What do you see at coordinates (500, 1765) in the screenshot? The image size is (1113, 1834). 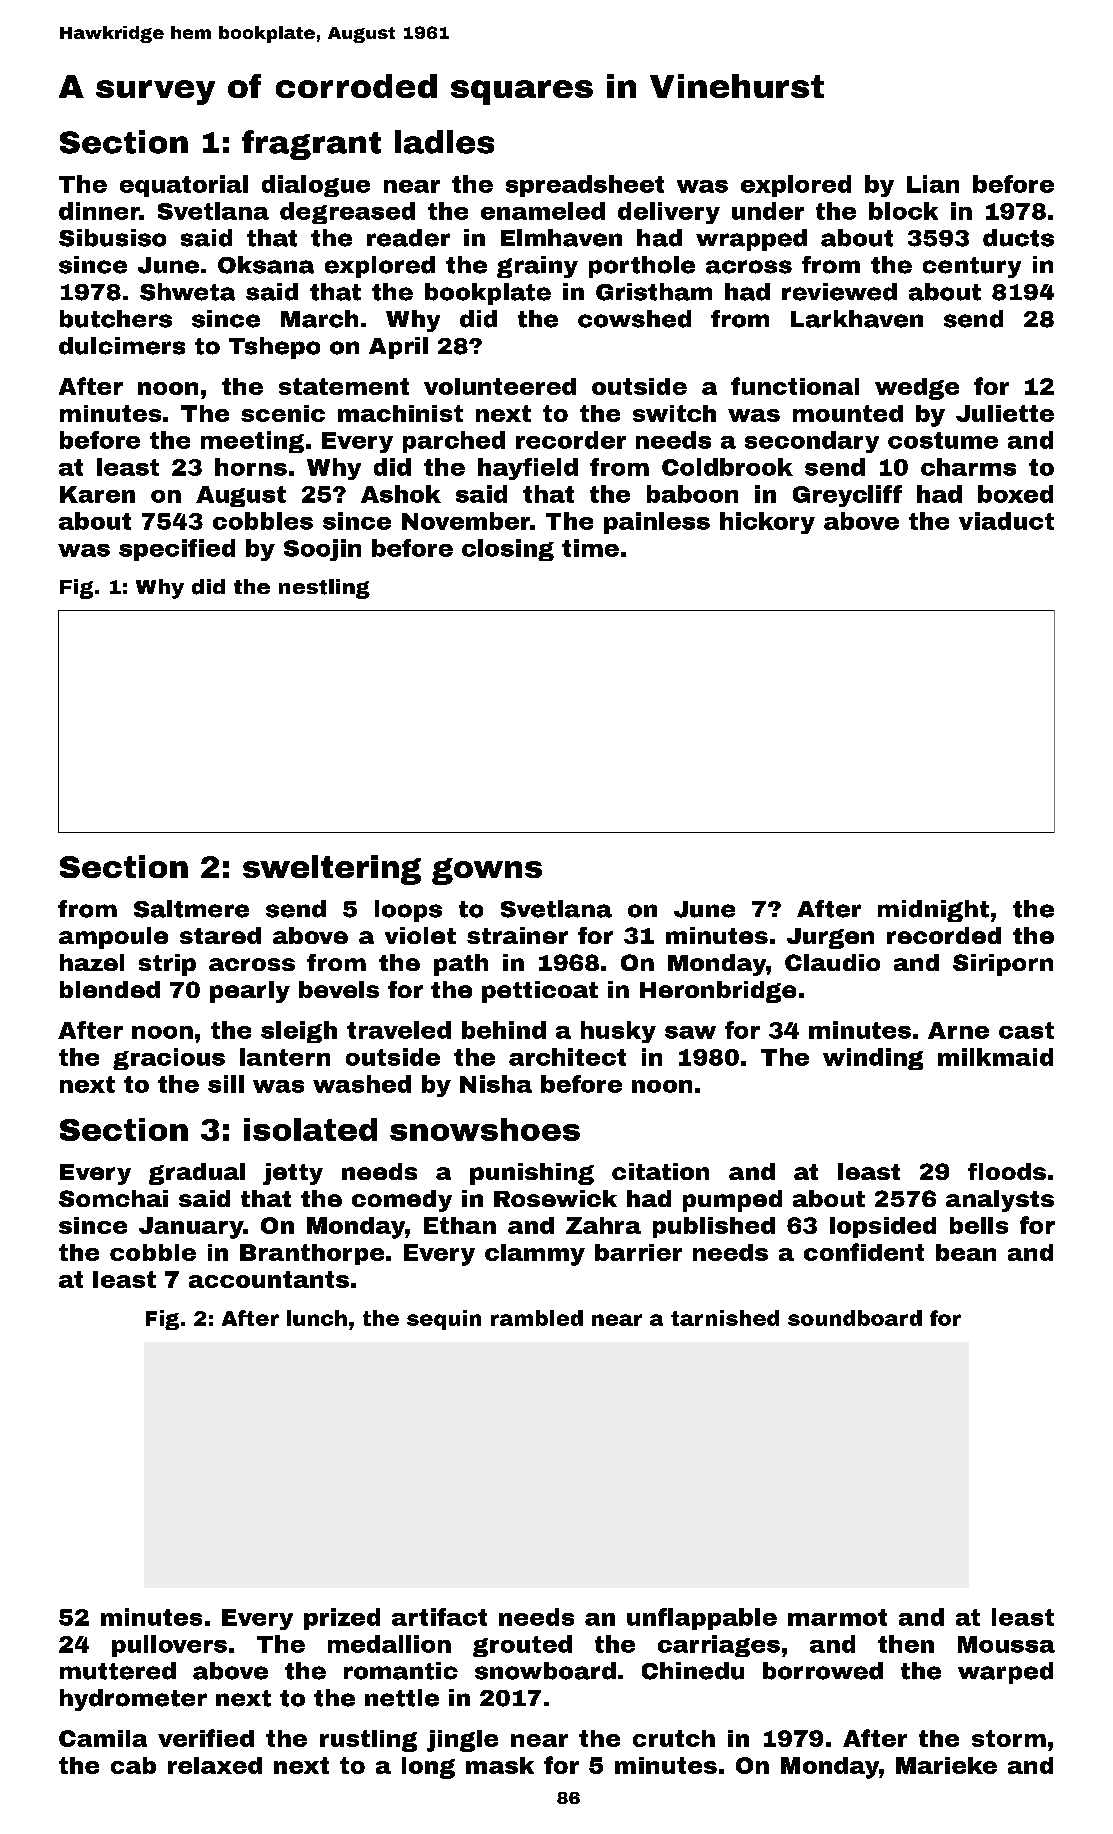 I see `mask` at bounding box center [500, 1765].
